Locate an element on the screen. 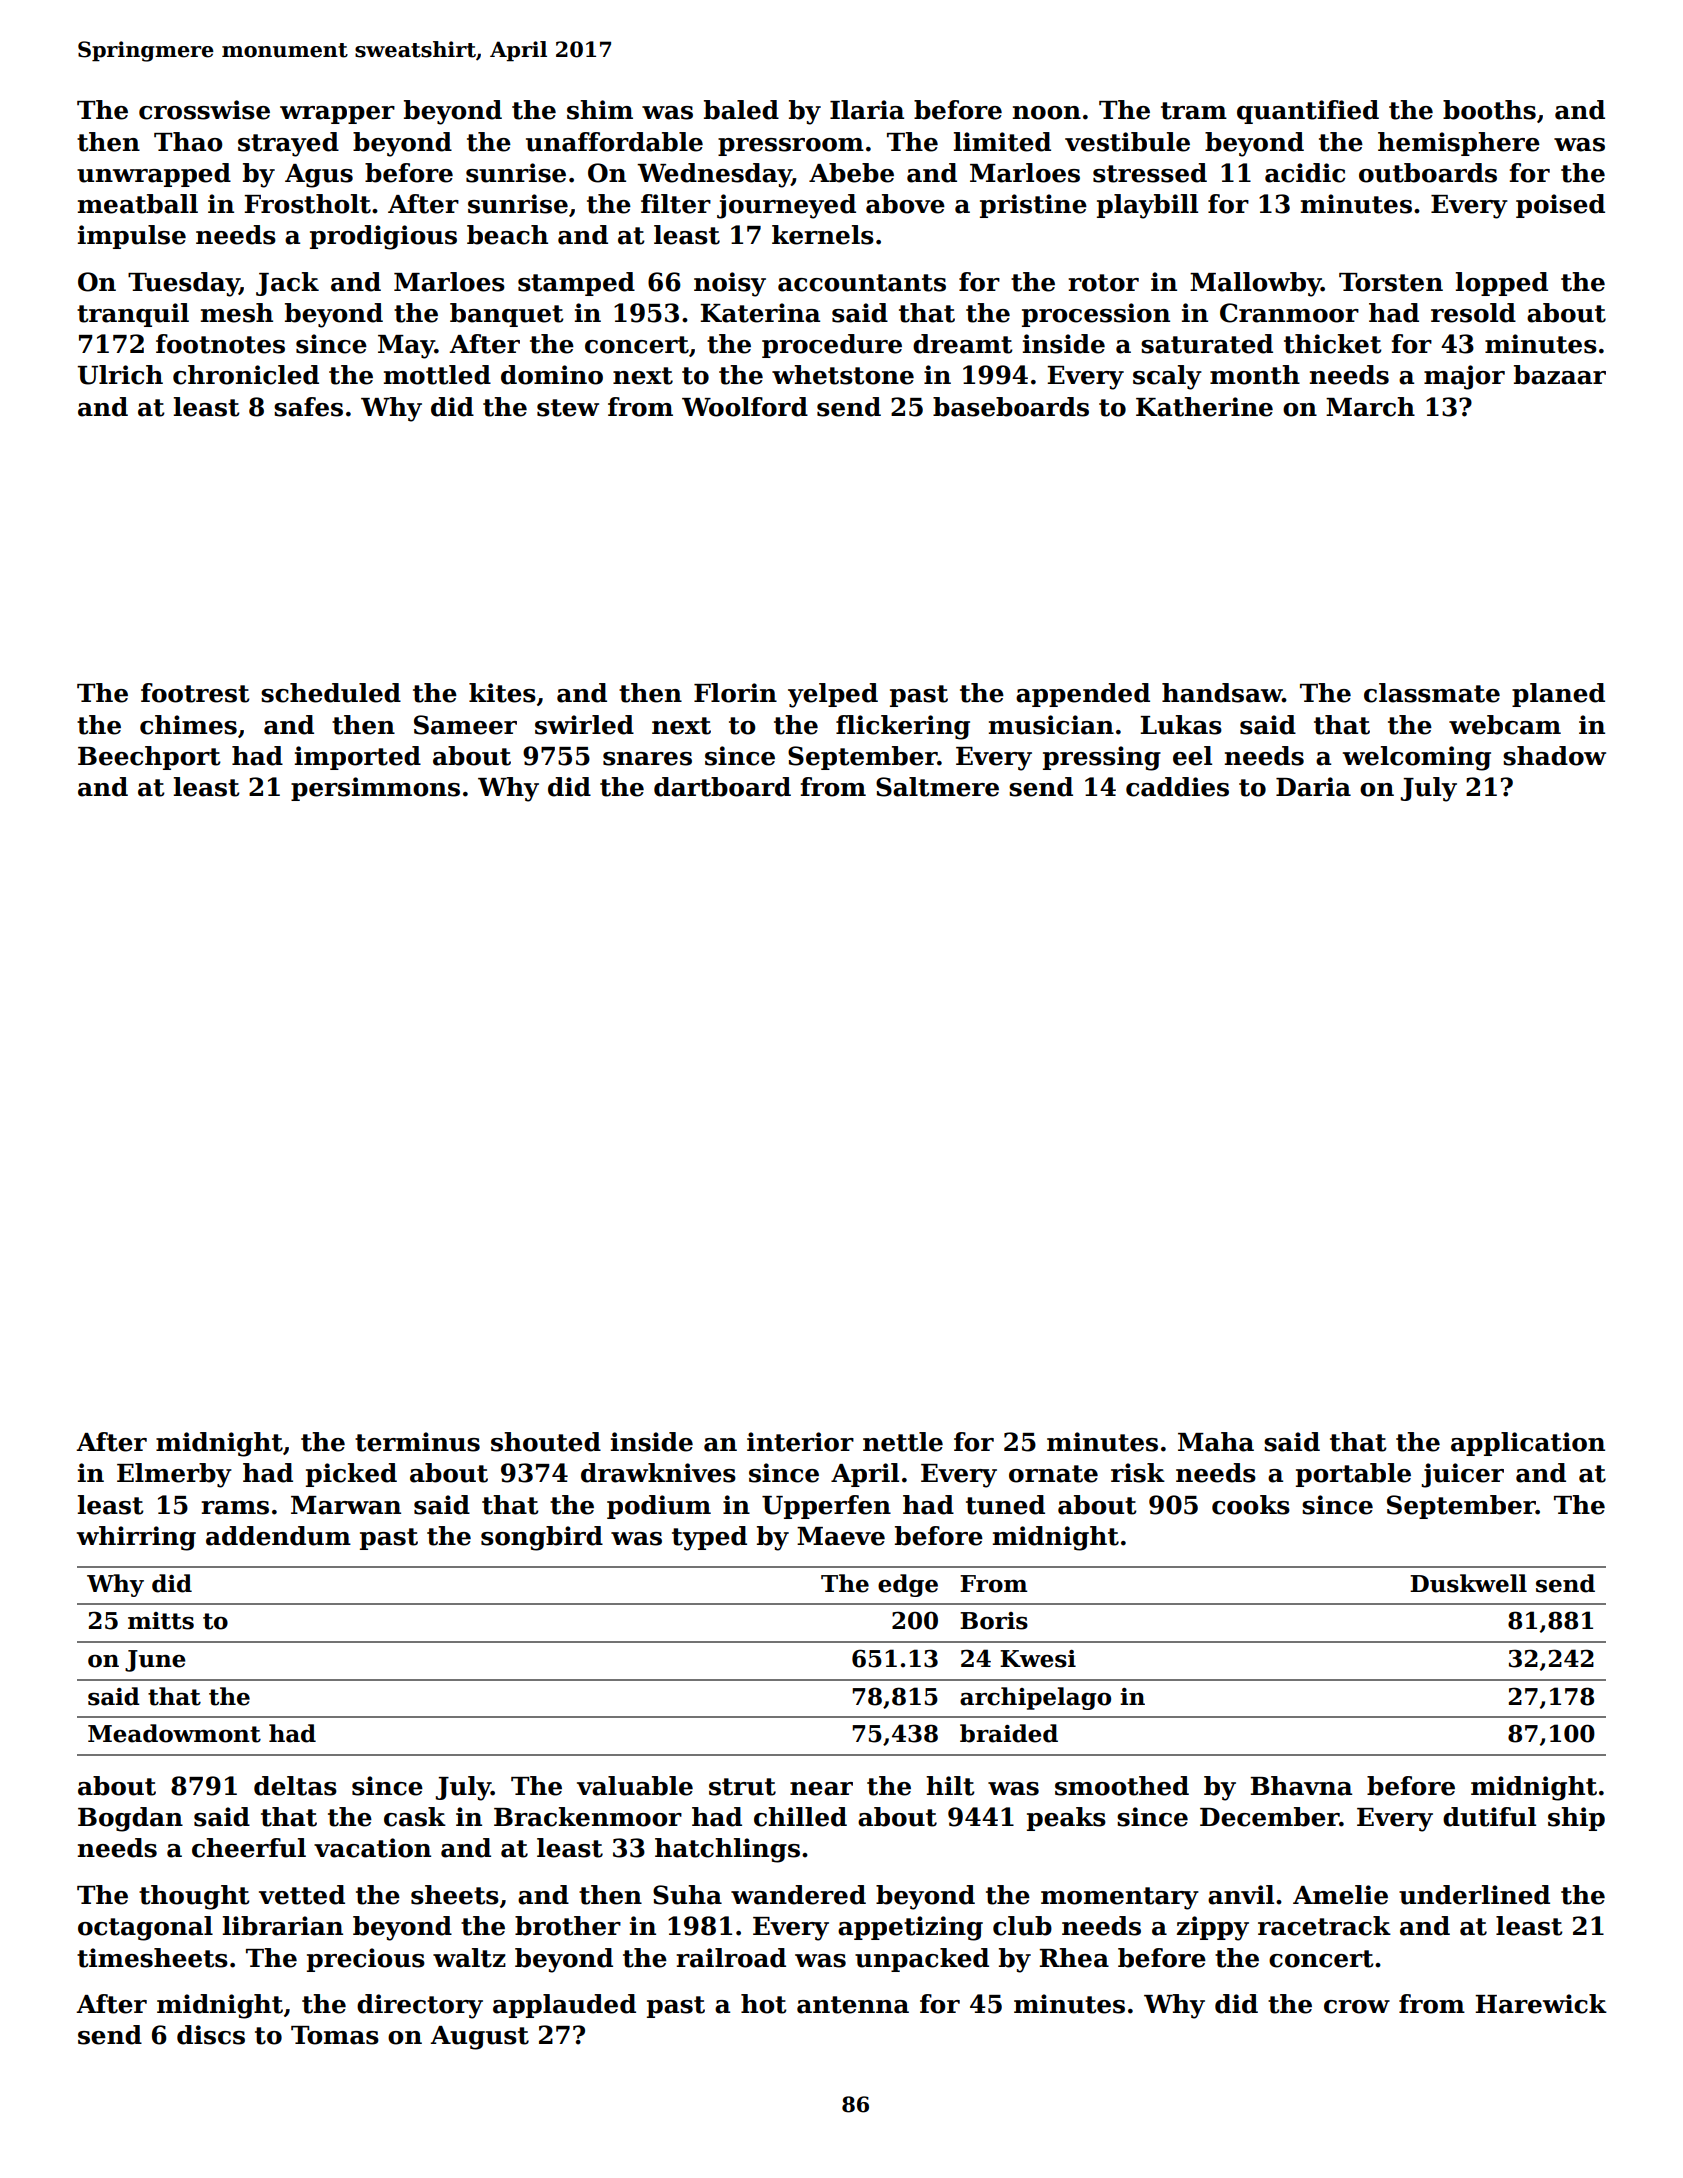 This screenshot has width=1683, height=2178. saturated is located at coordinates (1207, 344).
